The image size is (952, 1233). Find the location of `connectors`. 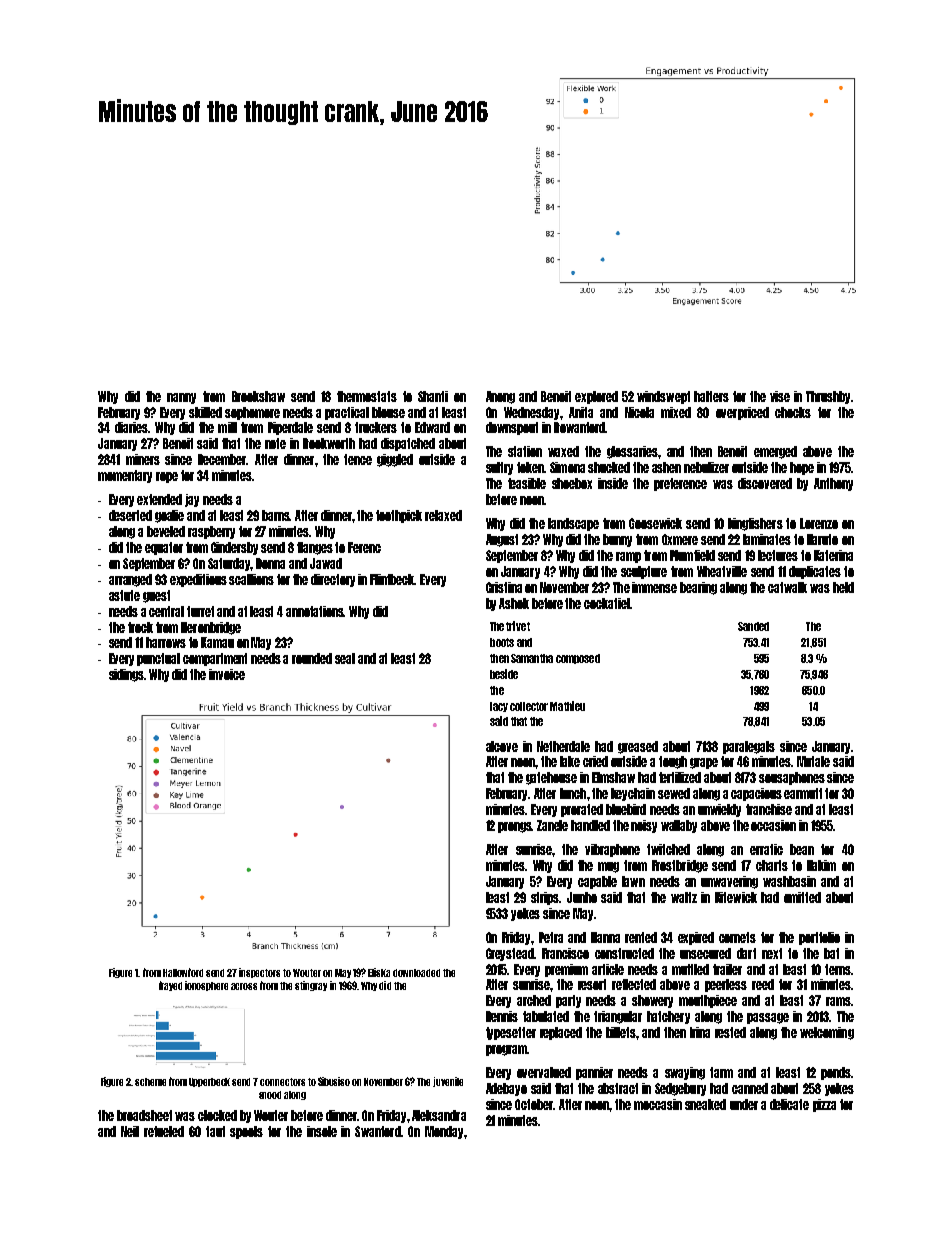

connectors is located at coordinates (282, 1082).
